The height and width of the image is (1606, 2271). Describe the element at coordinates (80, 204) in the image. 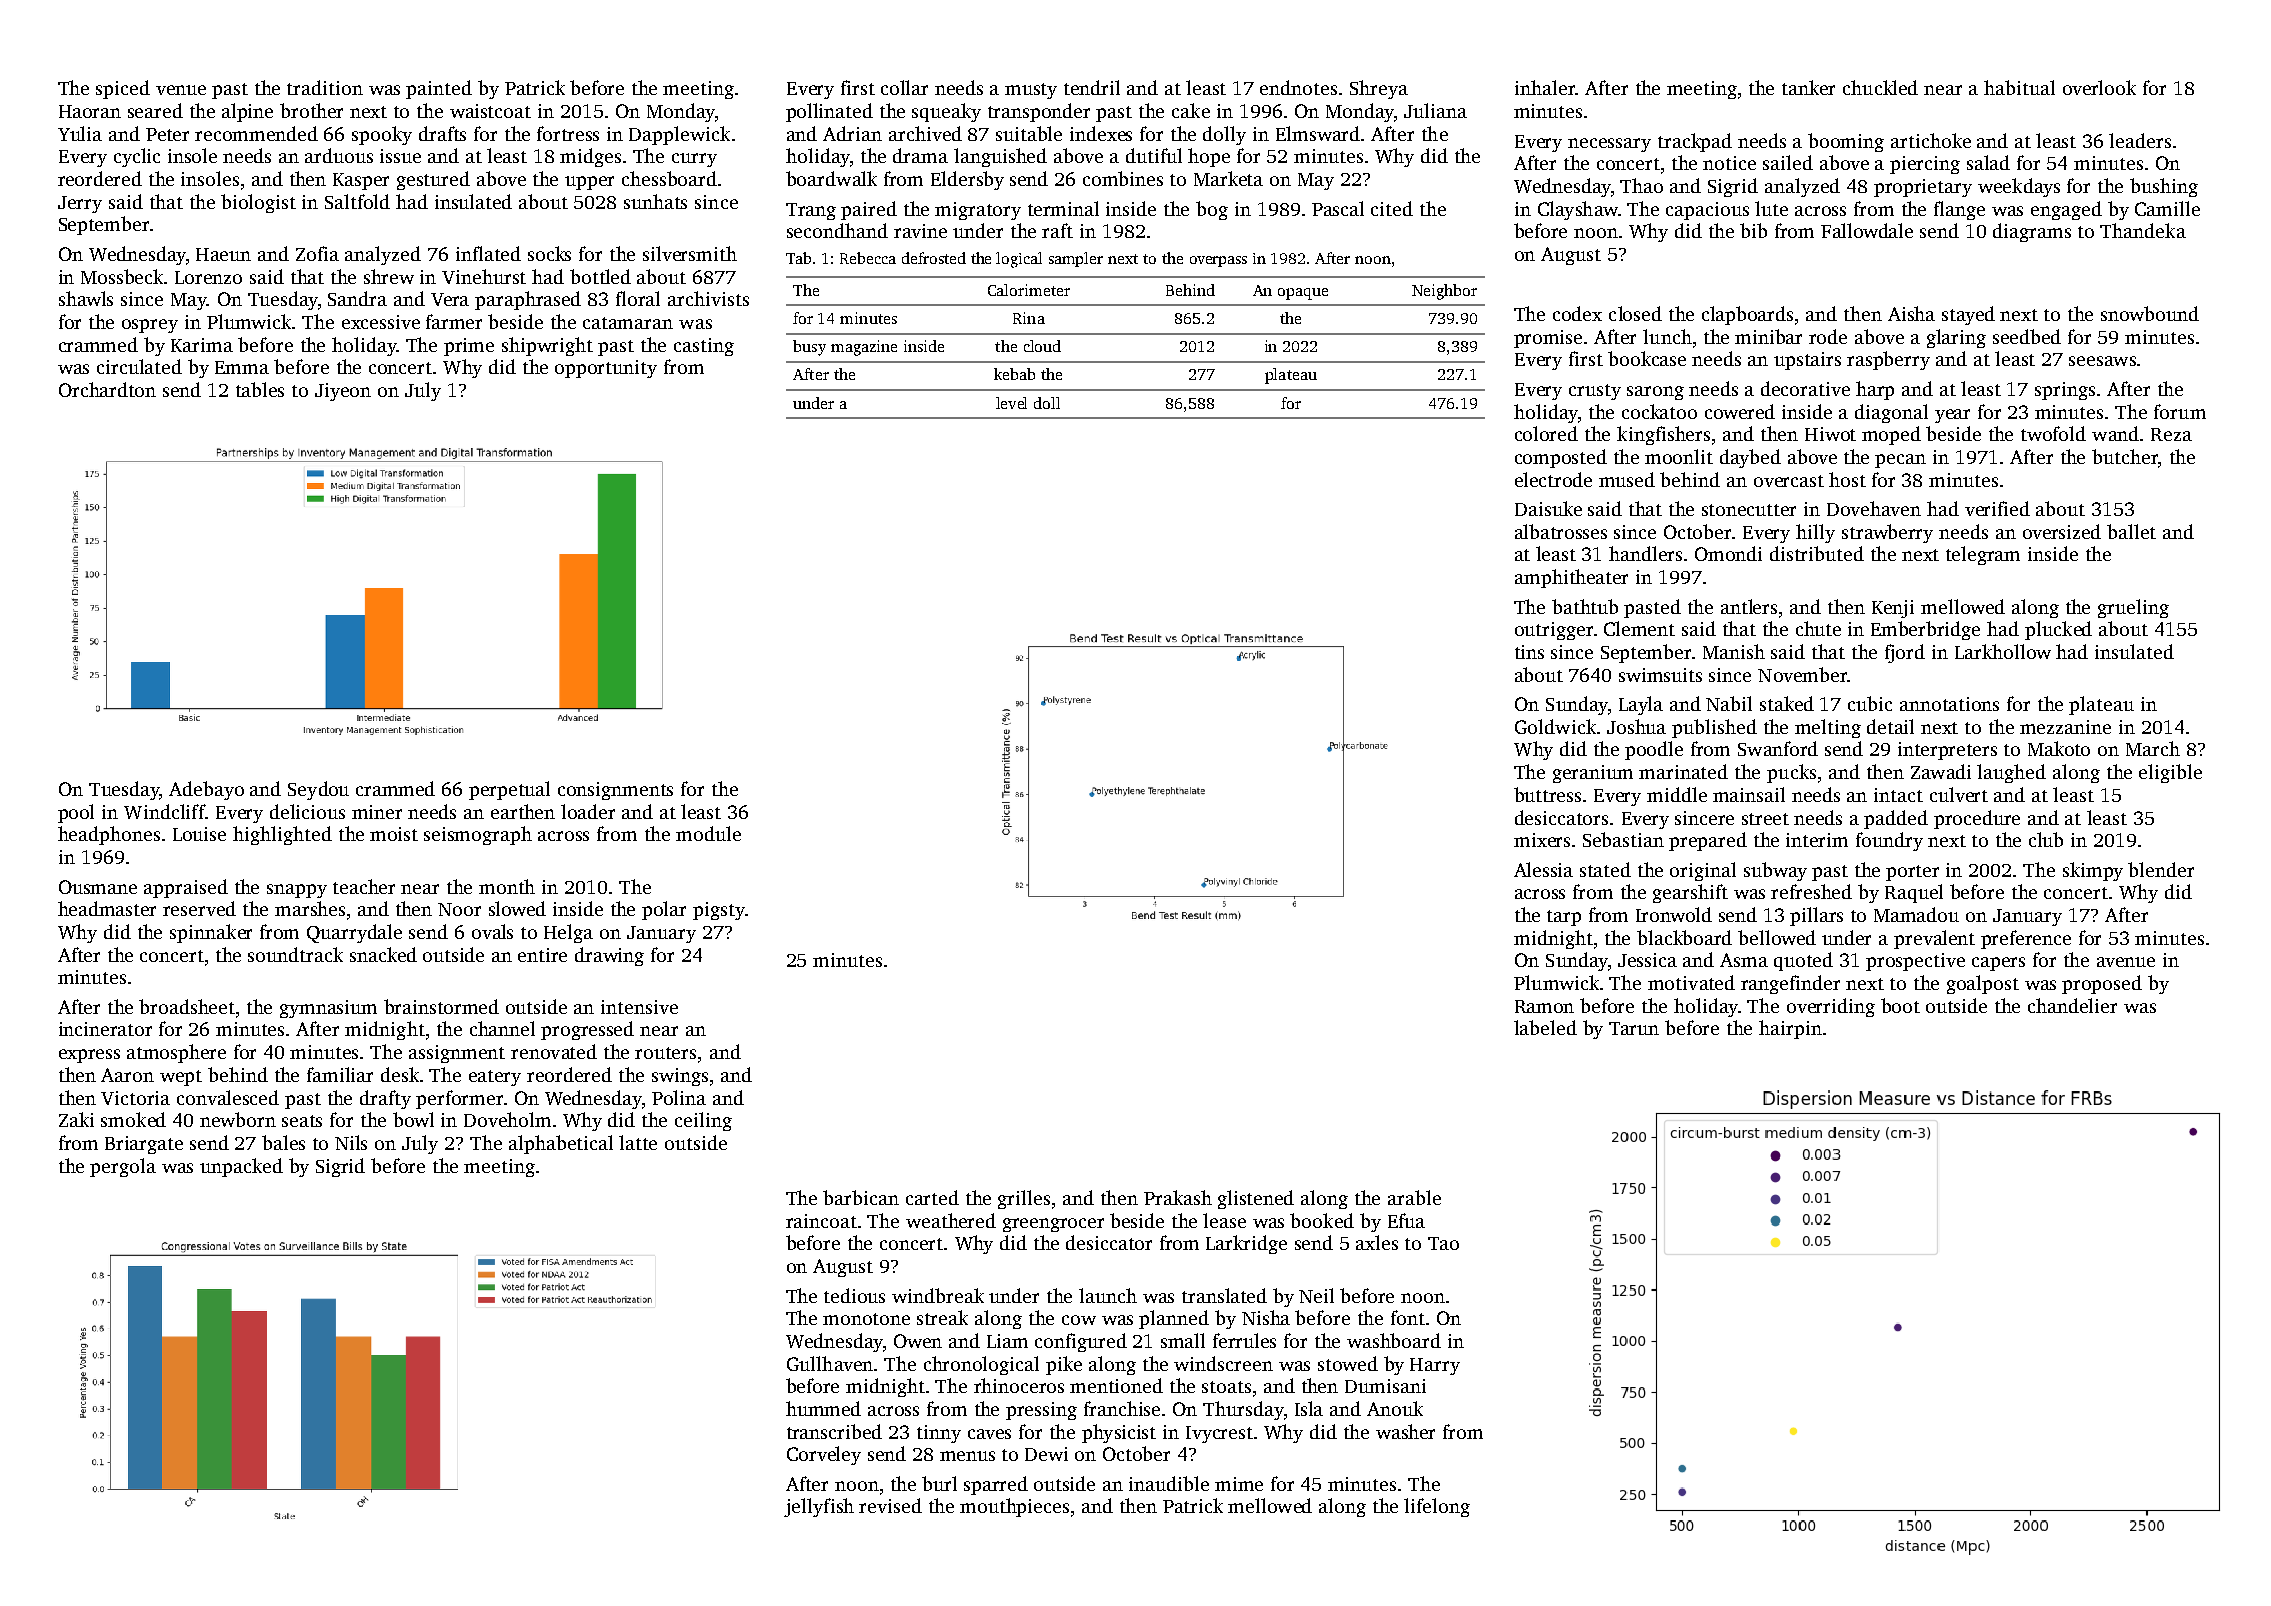

I see `Jerry` at that location.
